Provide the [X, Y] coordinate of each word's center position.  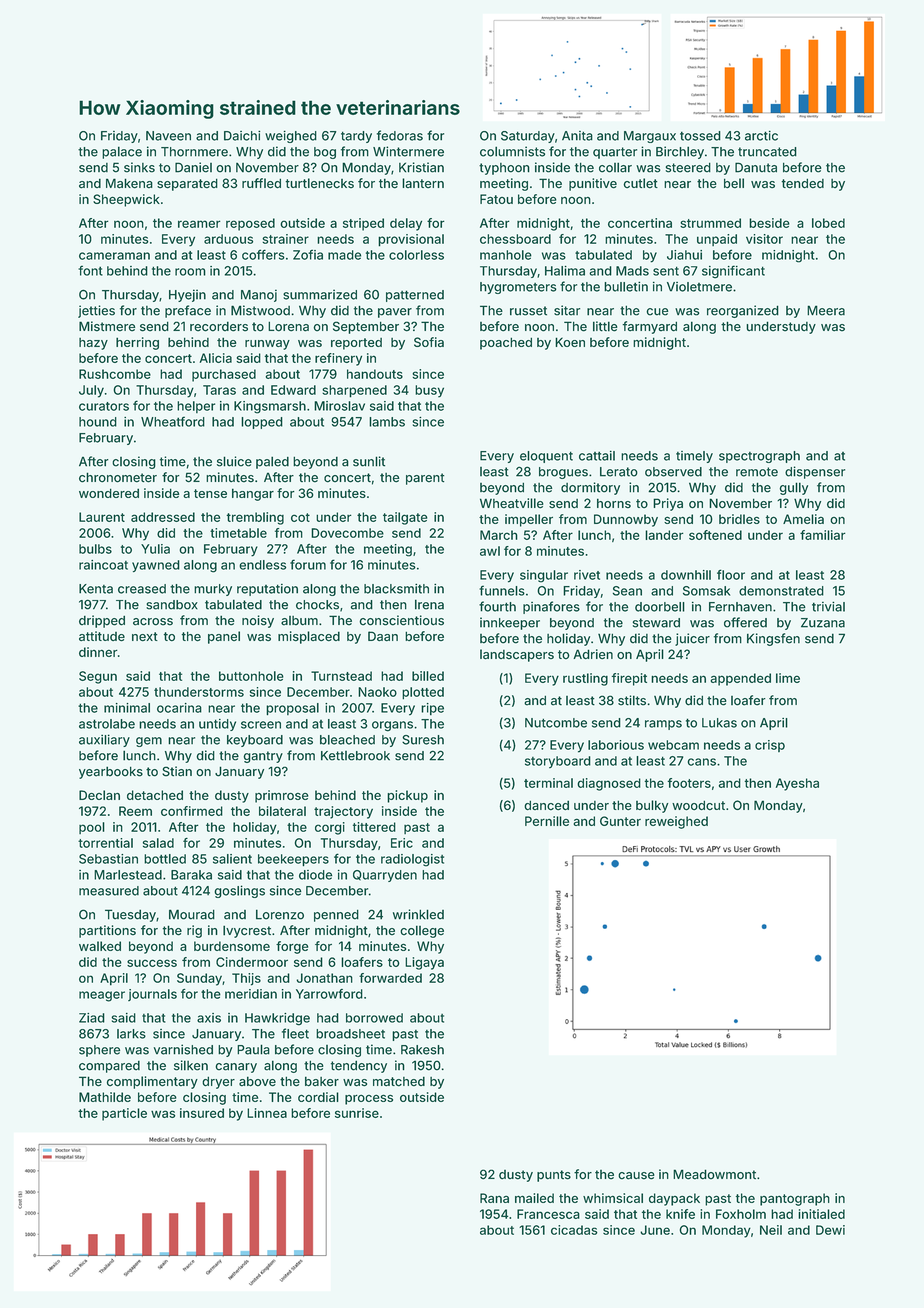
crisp [770, 746]
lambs [387, 422]
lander [664, 535]
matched [399, 1081]
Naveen [168, 136]
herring [137, 343]
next [145, 636]
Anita [577, 136]
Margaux [650, 137]
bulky [652, 806]
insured [202, 1113]
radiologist [412, 860]
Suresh [423, 740]
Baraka [191, 875]
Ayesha [797, 784]
